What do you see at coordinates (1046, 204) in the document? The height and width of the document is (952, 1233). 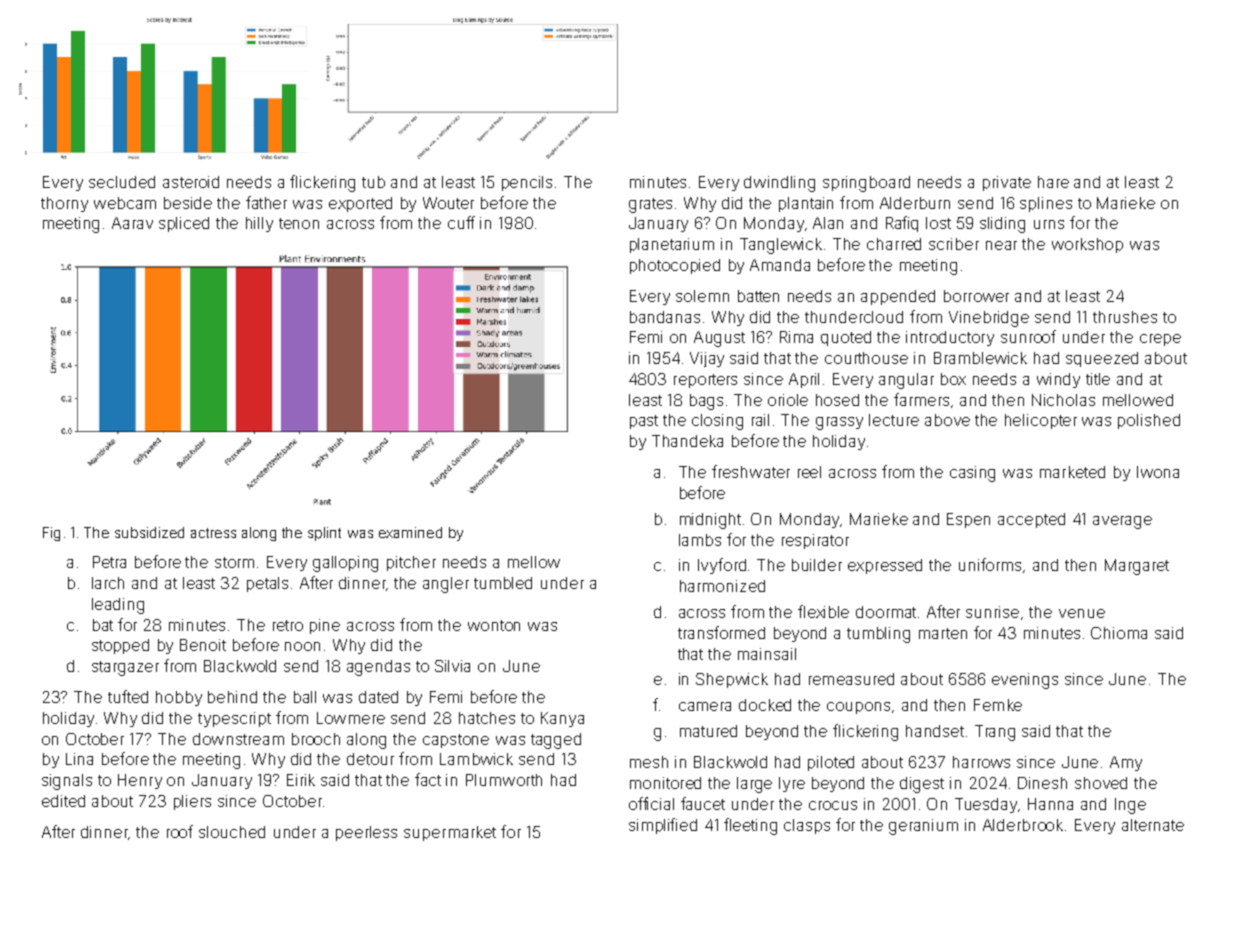 I see `splines` at bounding box center [1046, 204].
